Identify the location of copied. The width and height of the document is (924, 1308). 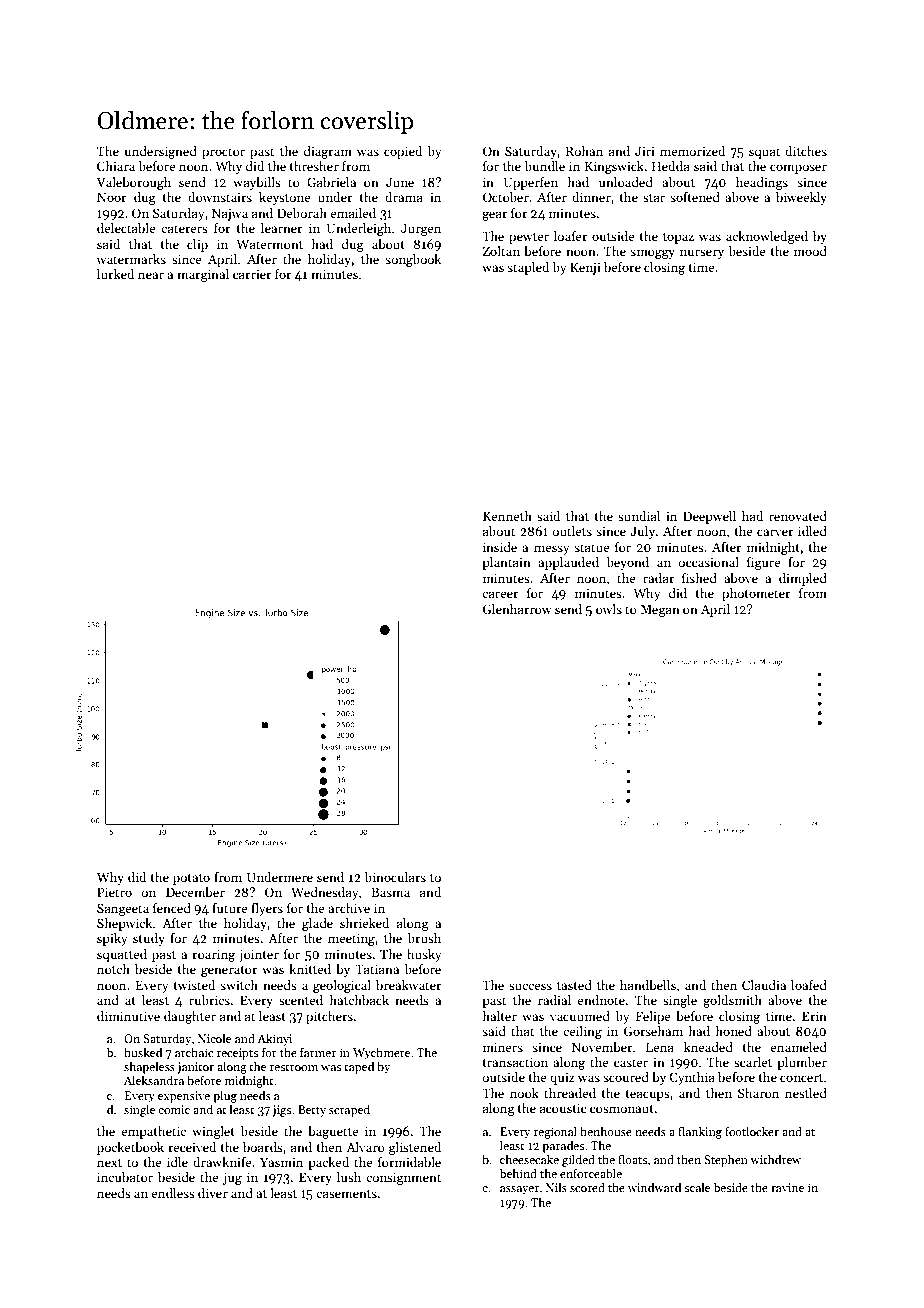
(403, 152).
